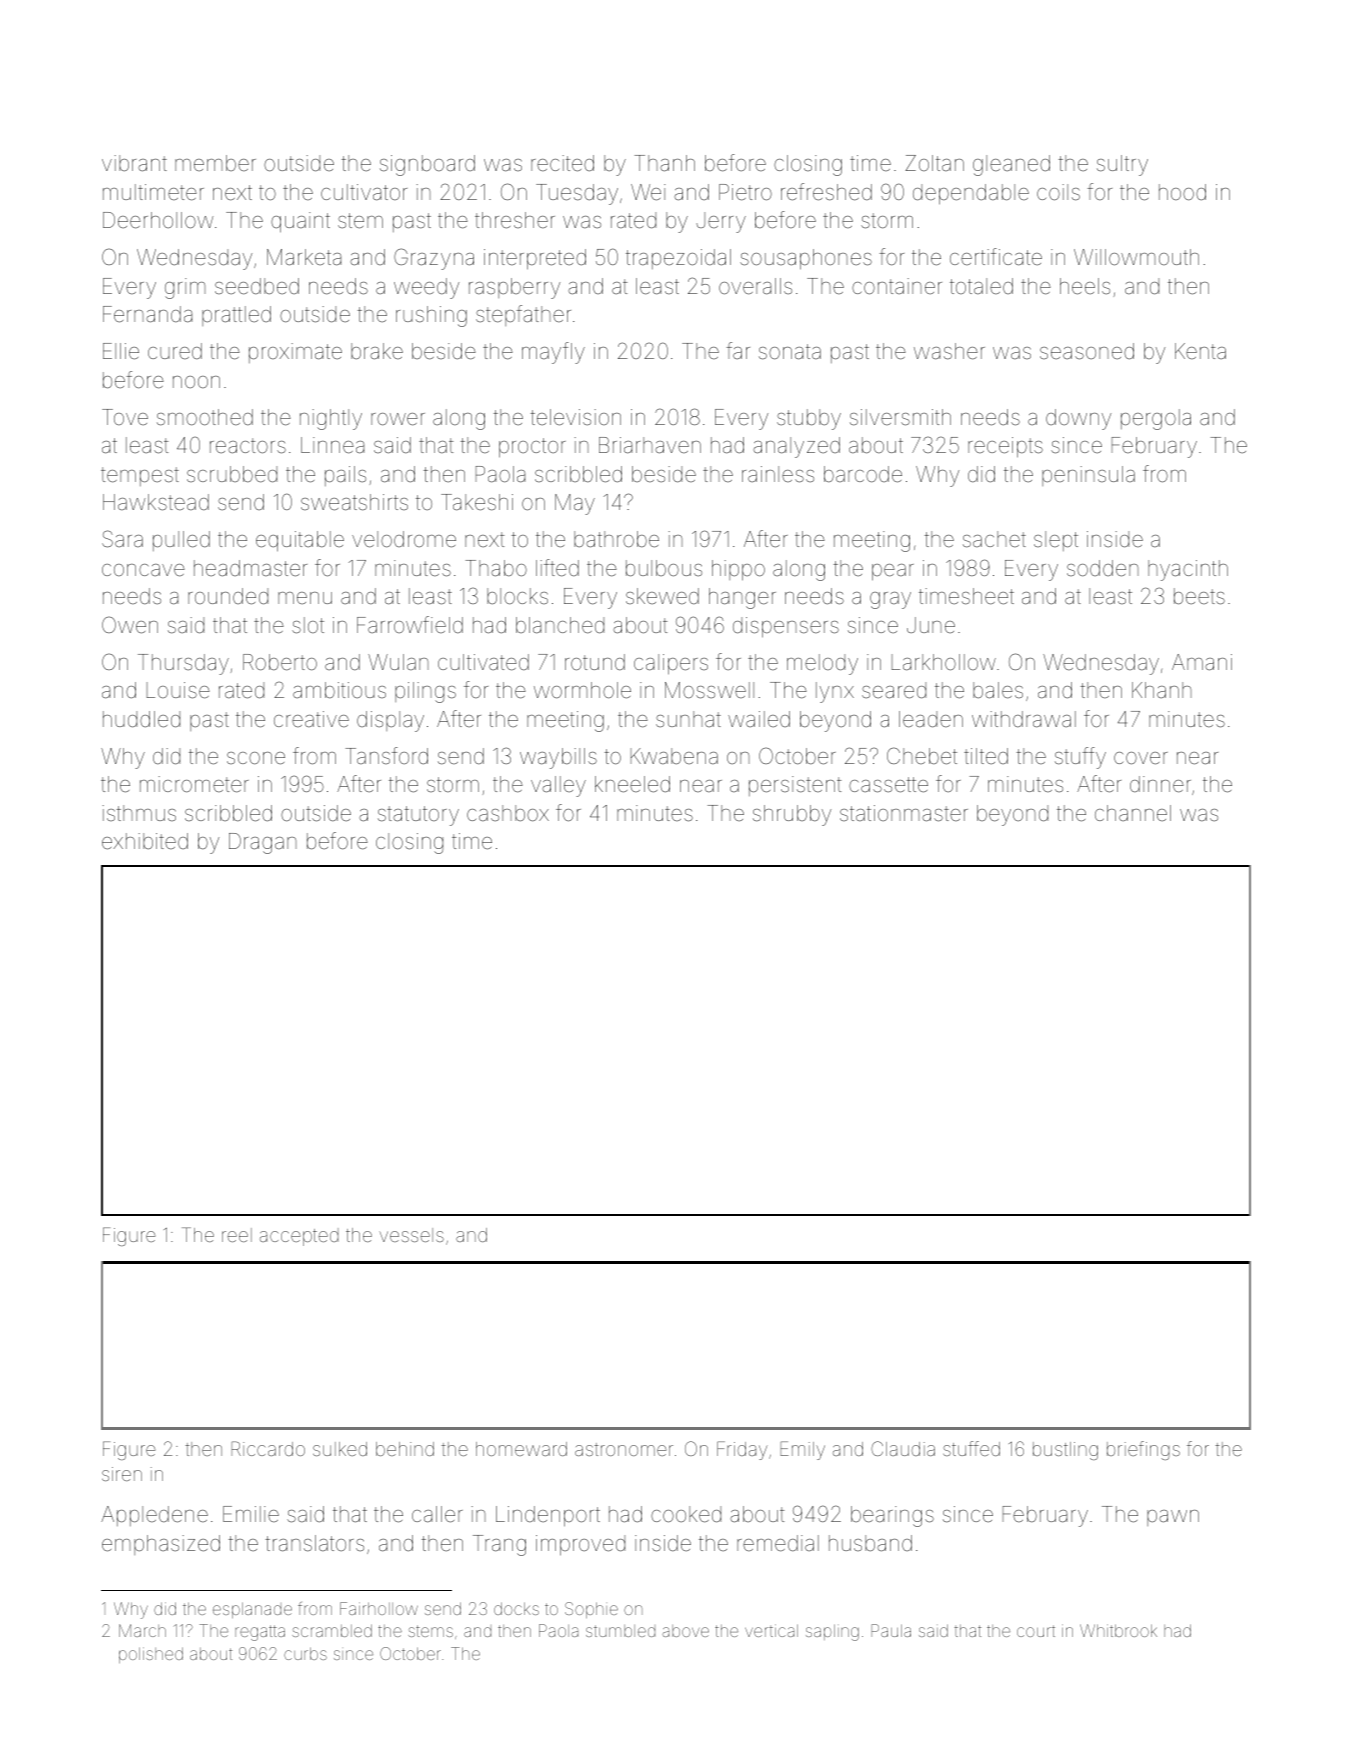 The image size is (1352, 1750). What do you see at coordinates (1122, 165) in the page?
I see `sultry` at bounding box center [1122, 165].
